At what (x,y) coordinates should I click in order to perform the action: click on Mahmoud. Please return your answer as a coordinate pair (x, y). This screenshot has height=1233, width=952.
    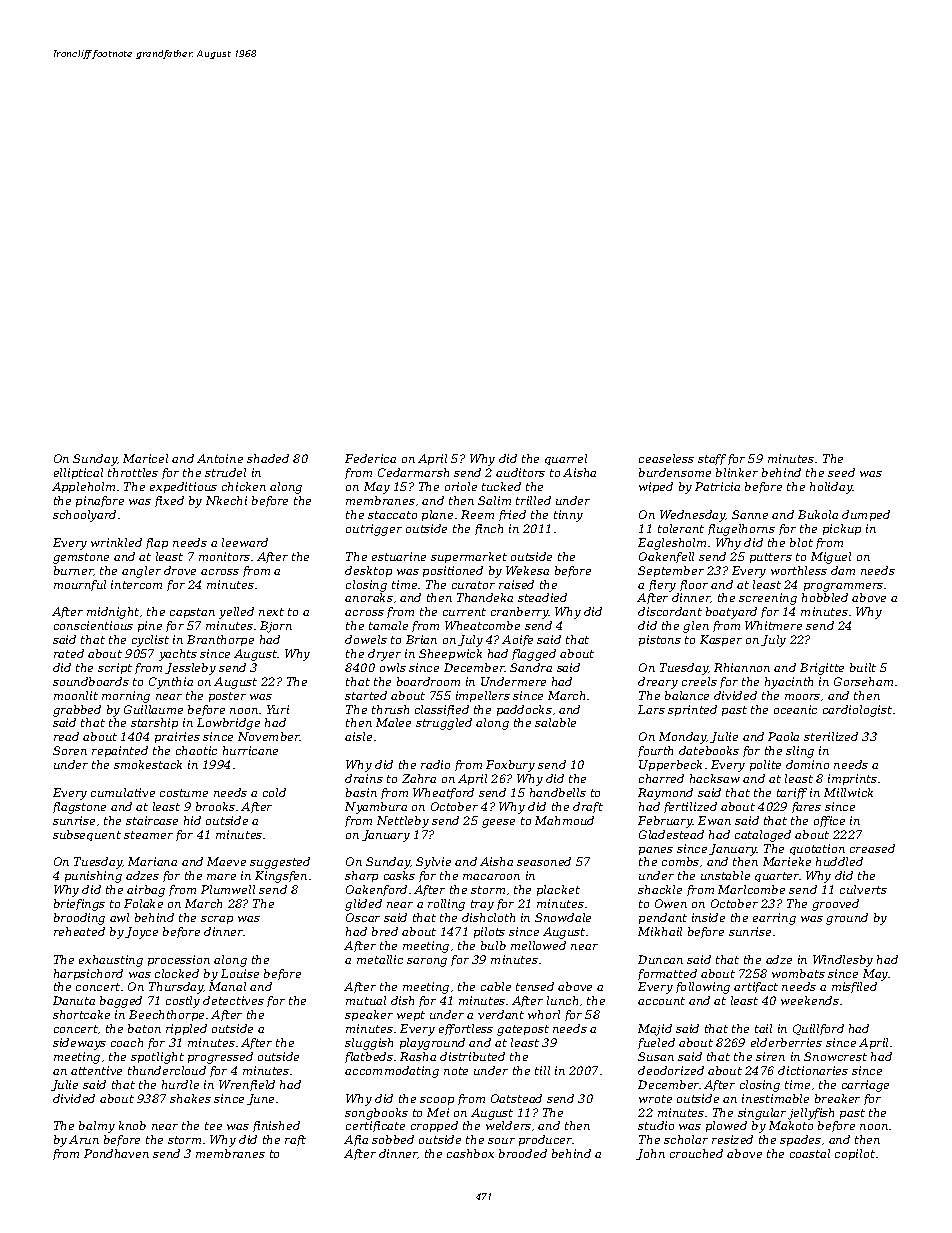
    Looking at the image, I should click on (564, 820).
